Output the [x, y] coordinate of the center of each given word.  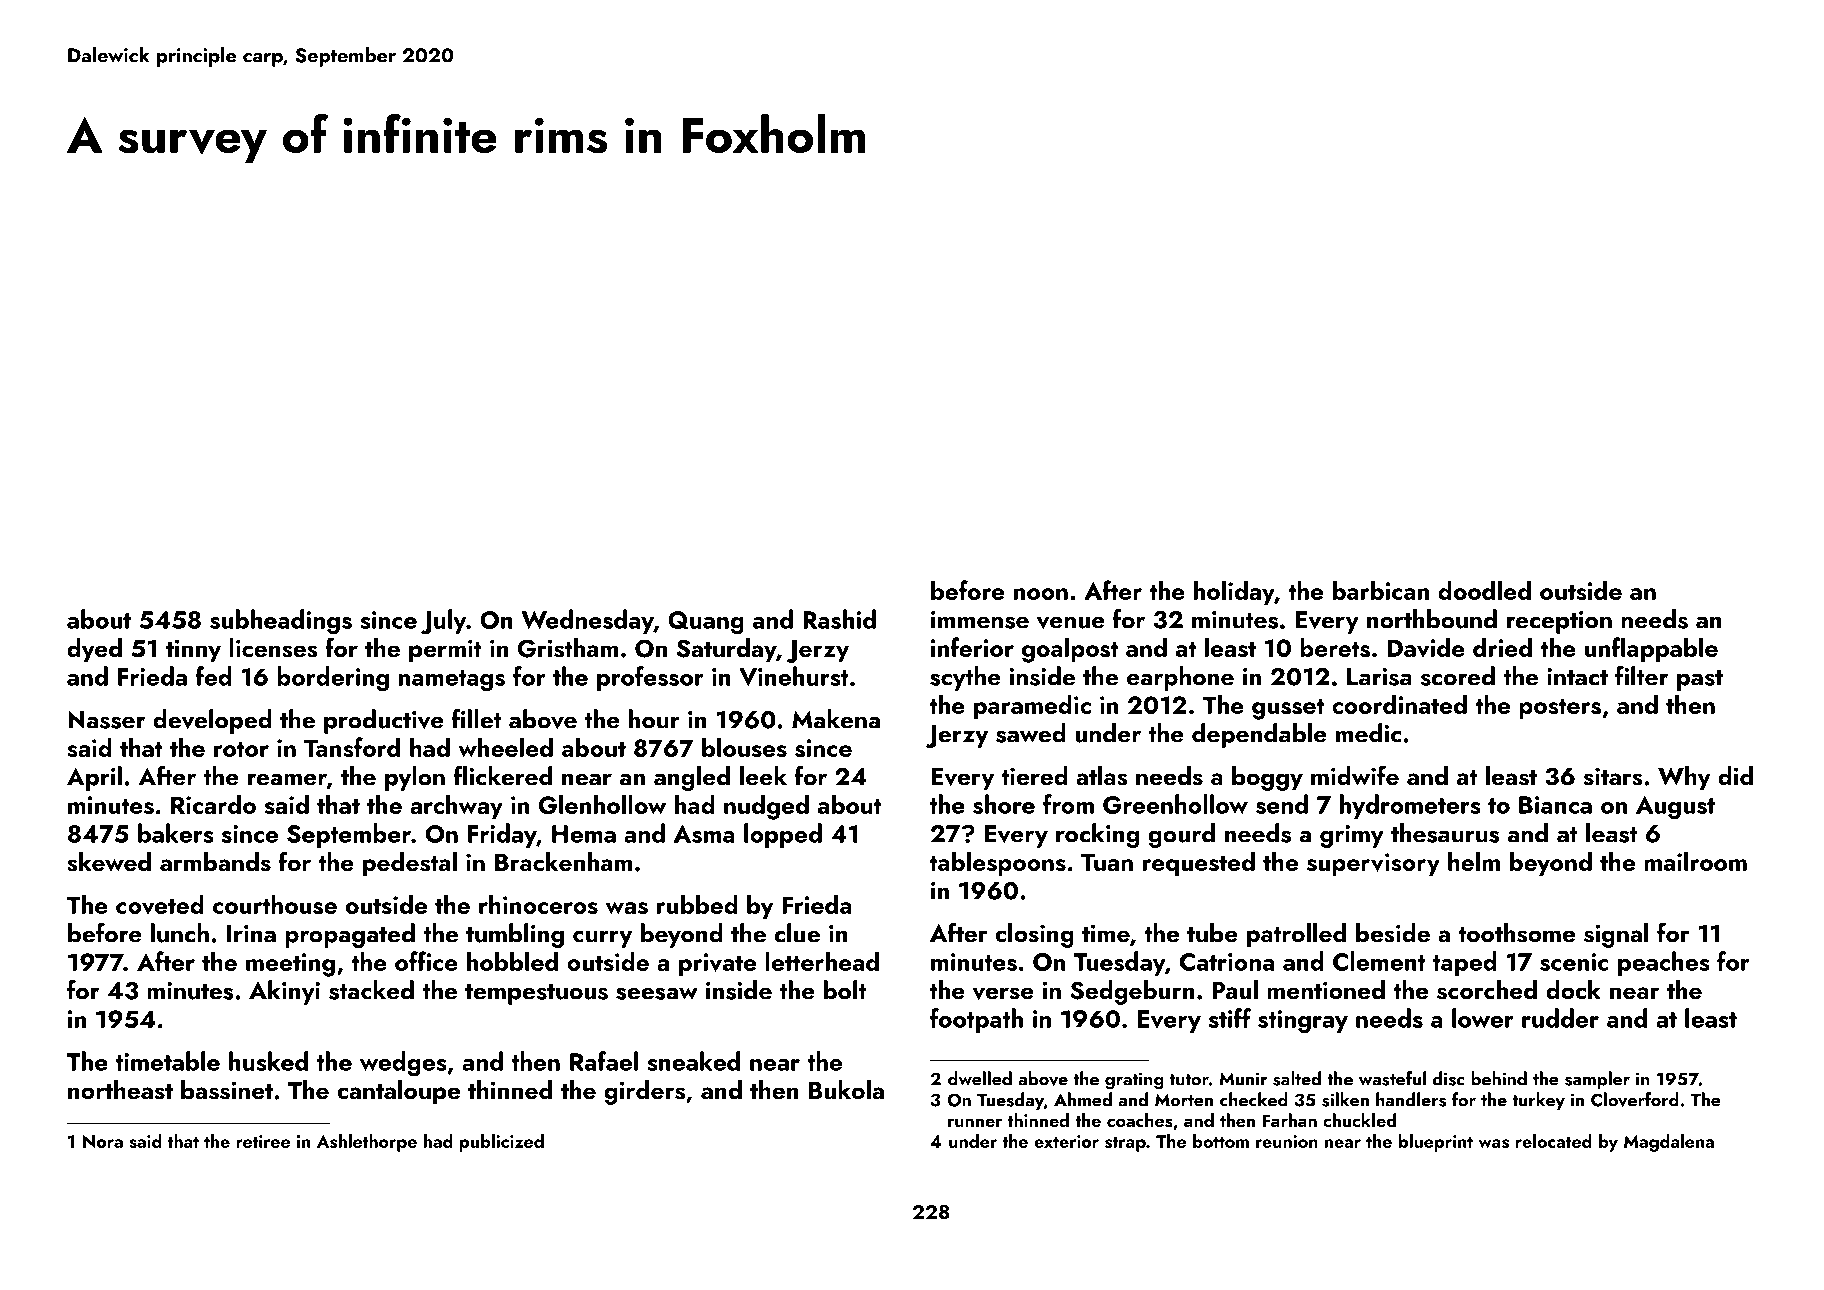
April [94, 778]
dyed [94, 650]
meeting [290, 965]
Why [1684, 778]
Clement [1379, 961]
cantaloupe [398, 1092]
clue [797, 933]
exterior [1066, 1141]
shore [1004, 804]
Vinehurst [794, 676]
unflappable [1651, 649]
